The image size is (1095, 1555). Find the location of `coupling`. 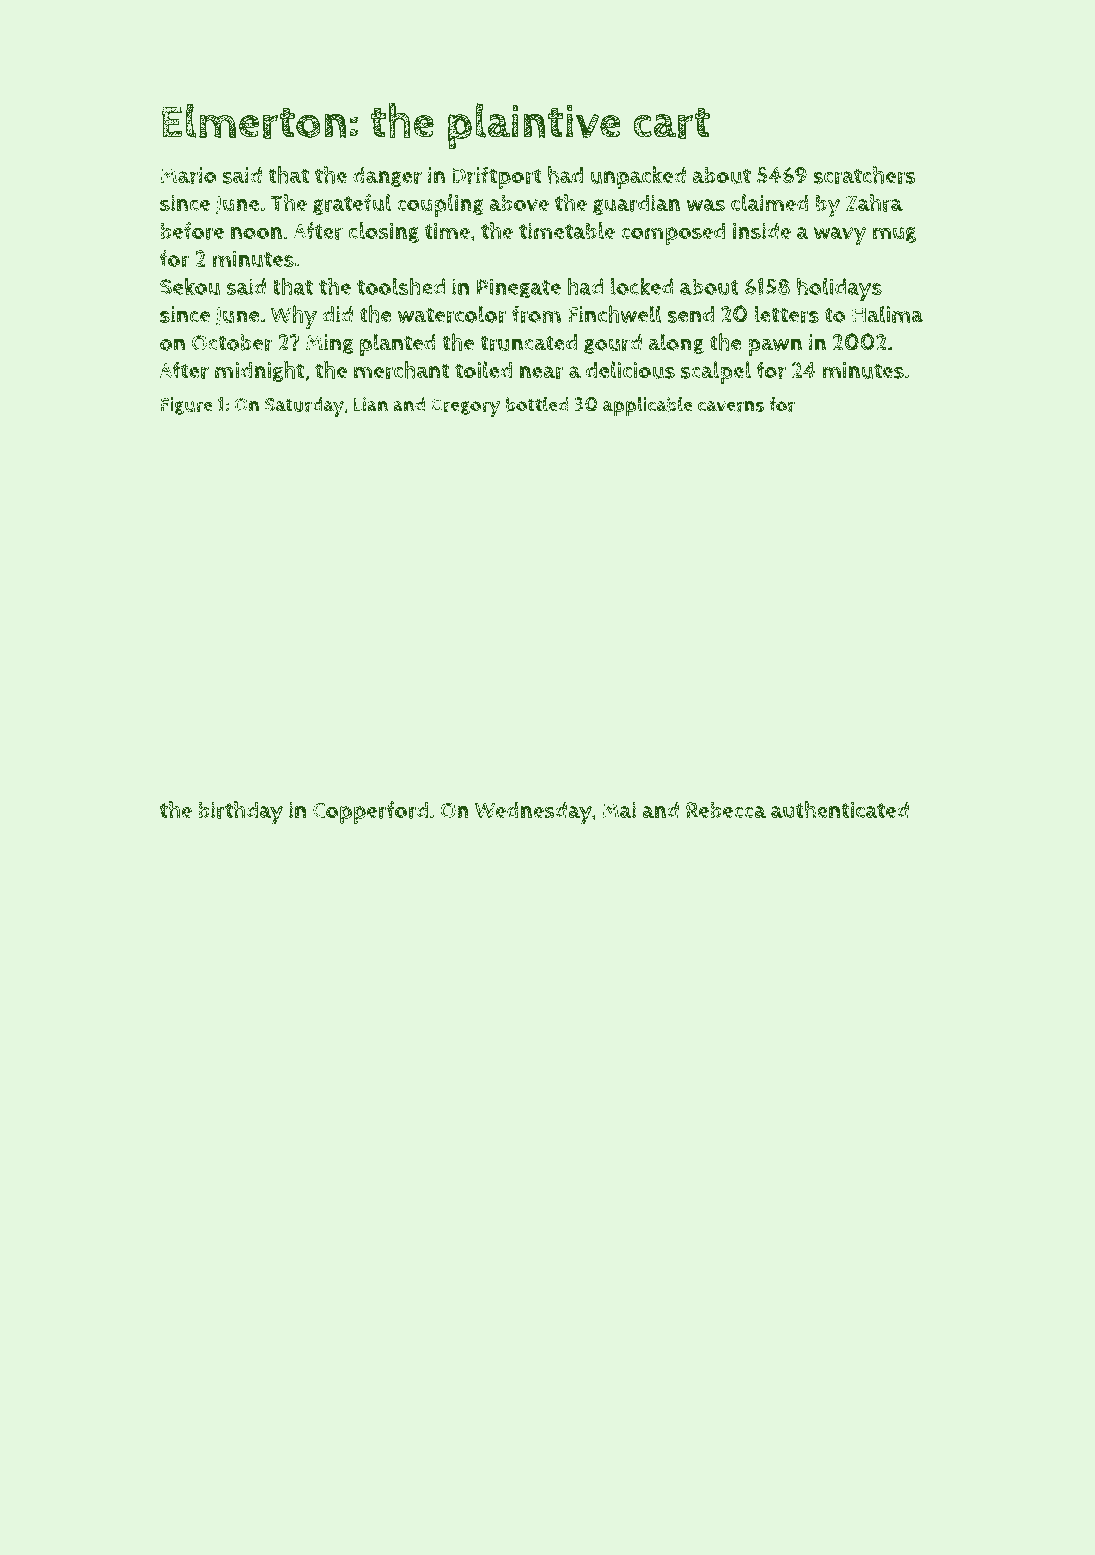

coupling is located at coordinates (440, 205).
